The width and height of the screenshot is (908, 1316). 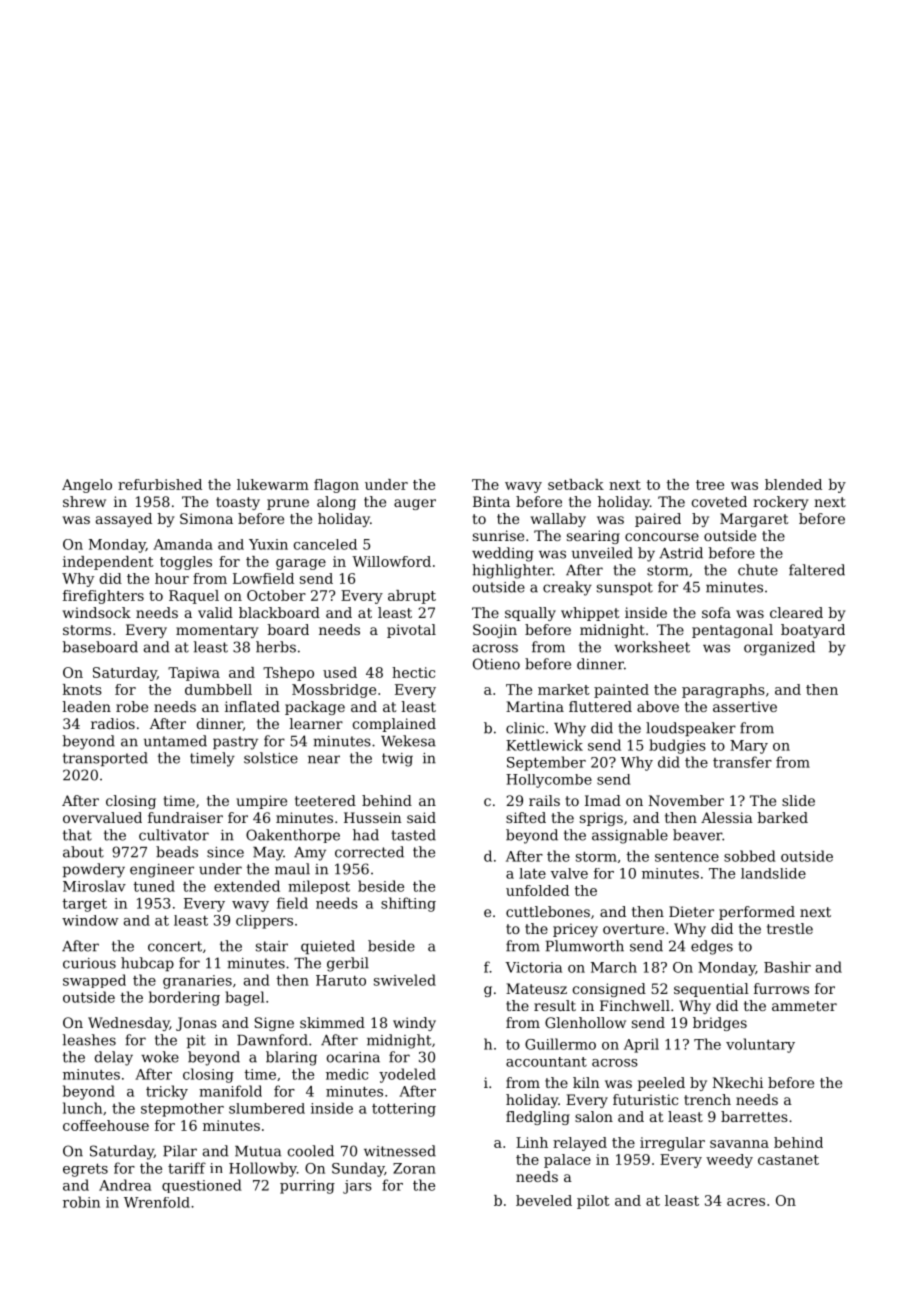 What do you see at coordinates (347, 1074) in the screenshot?
I see `medic` at bounding box center [347, 1074].
